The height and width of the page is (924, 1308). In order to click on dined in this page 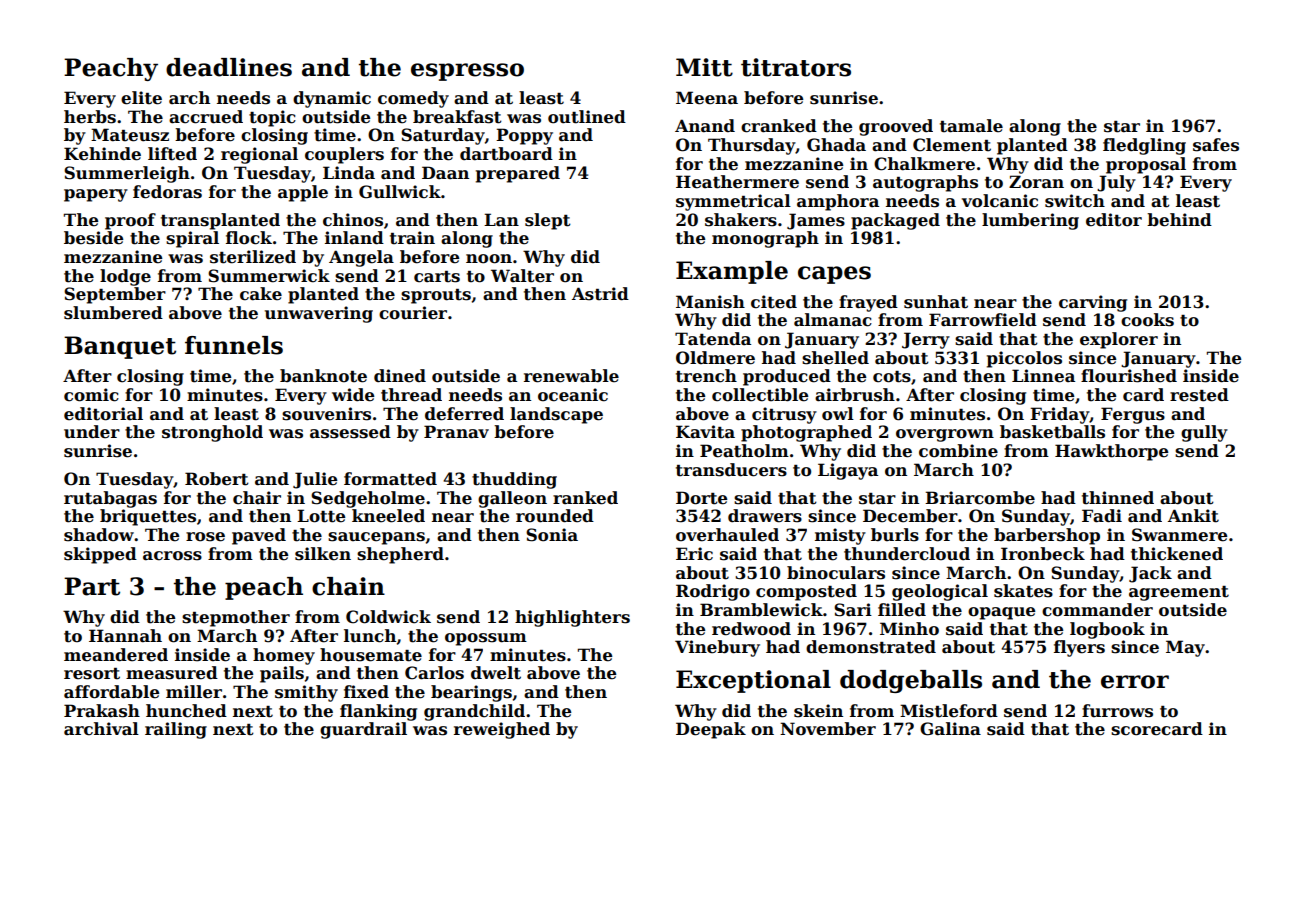, I will do `click(400, 376)`.
